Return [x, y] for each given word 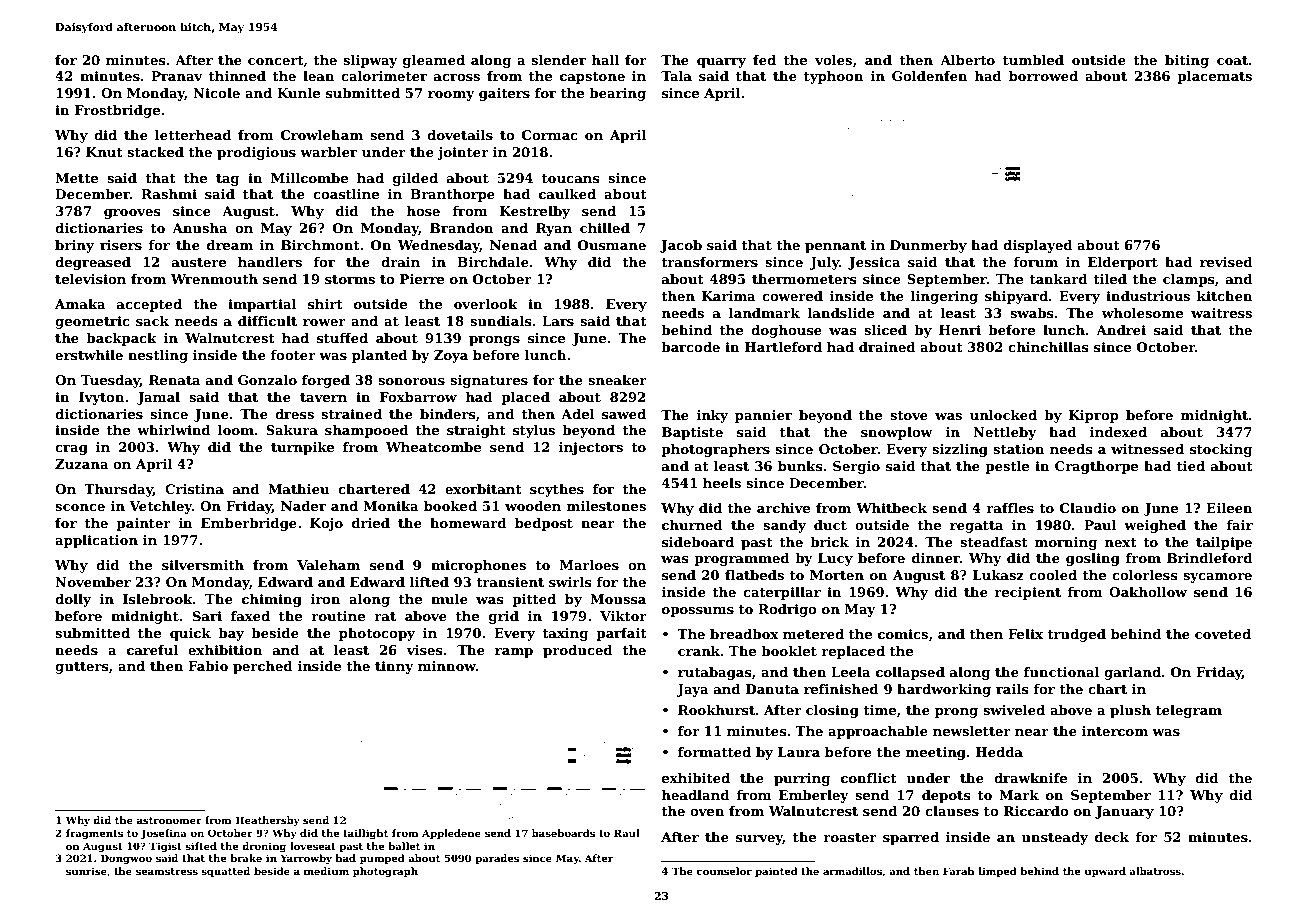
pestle [1007, 467]
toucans [570, 178]
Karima [729, 296]
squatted [225, 872]
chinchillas [1048, 347]
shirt [325, 304]
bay [231, 634]
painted [776, 872]
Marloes [589, 565]
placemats [1214, 77]
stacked [155, 152]
